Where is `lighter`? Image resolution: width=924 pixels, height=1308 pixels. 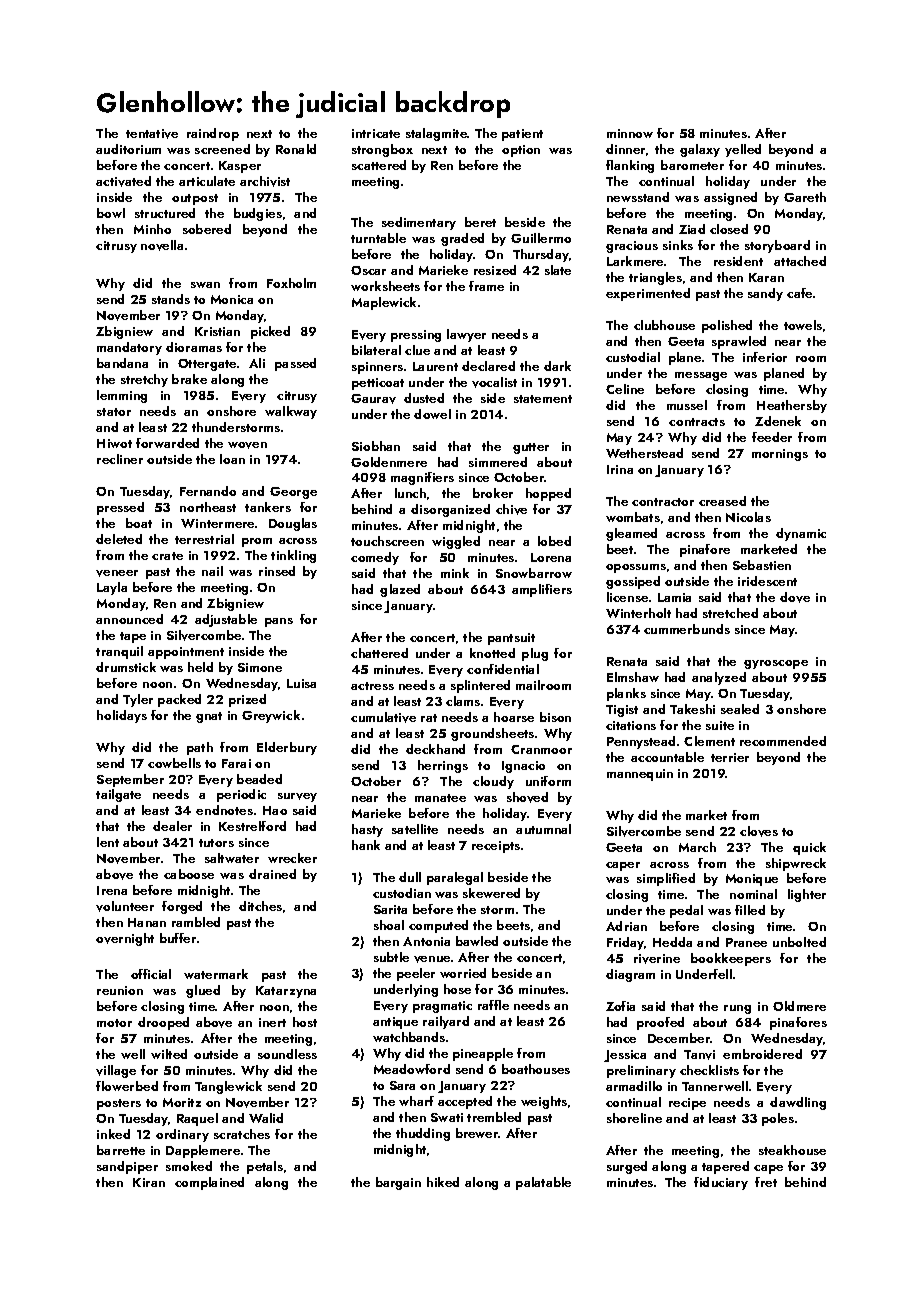
lighter is located at coordinates (807, 895).
